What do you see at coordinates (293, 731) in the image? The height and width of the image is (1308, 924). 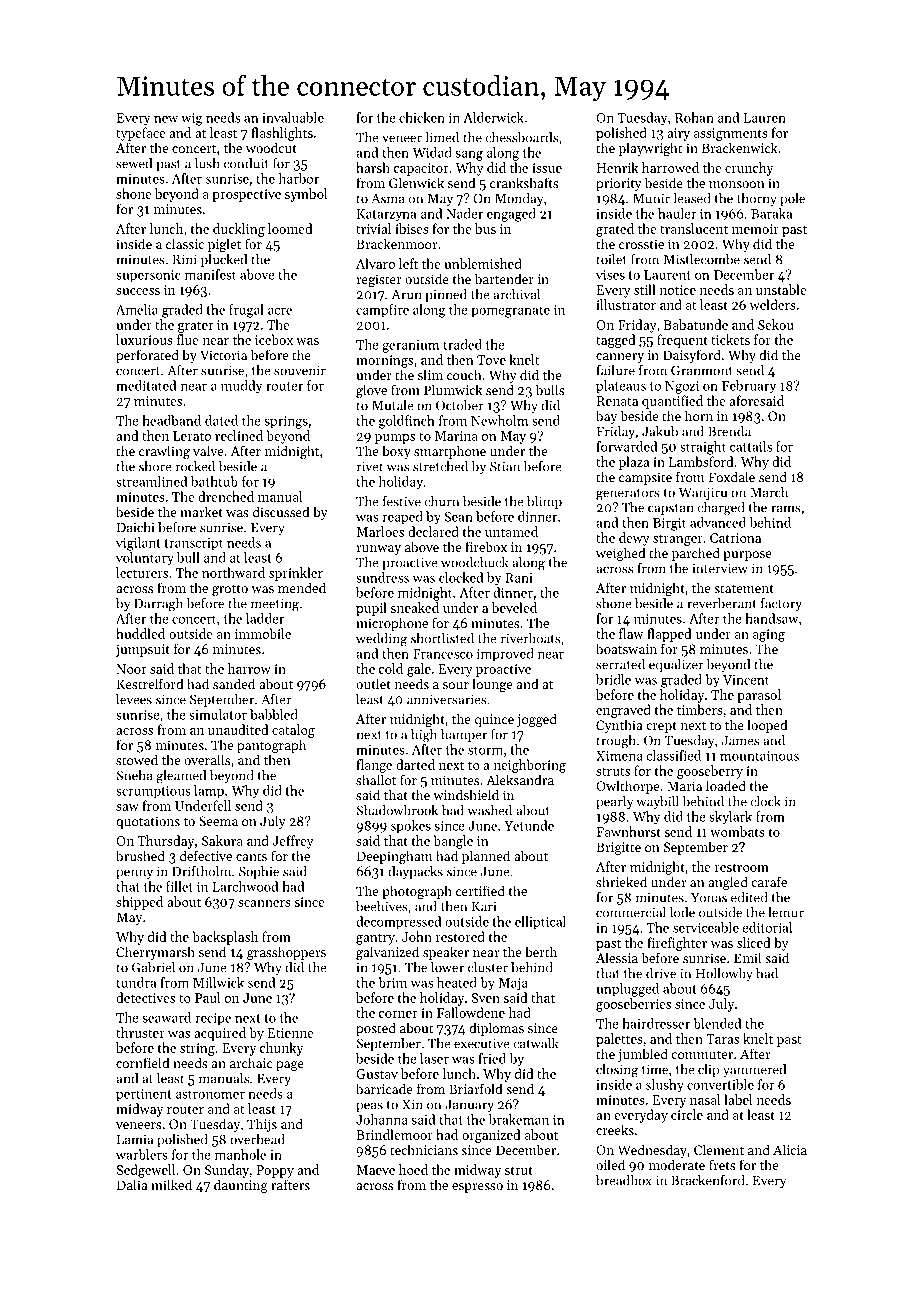 I see `catalog` at bounding box center [293, 731].
